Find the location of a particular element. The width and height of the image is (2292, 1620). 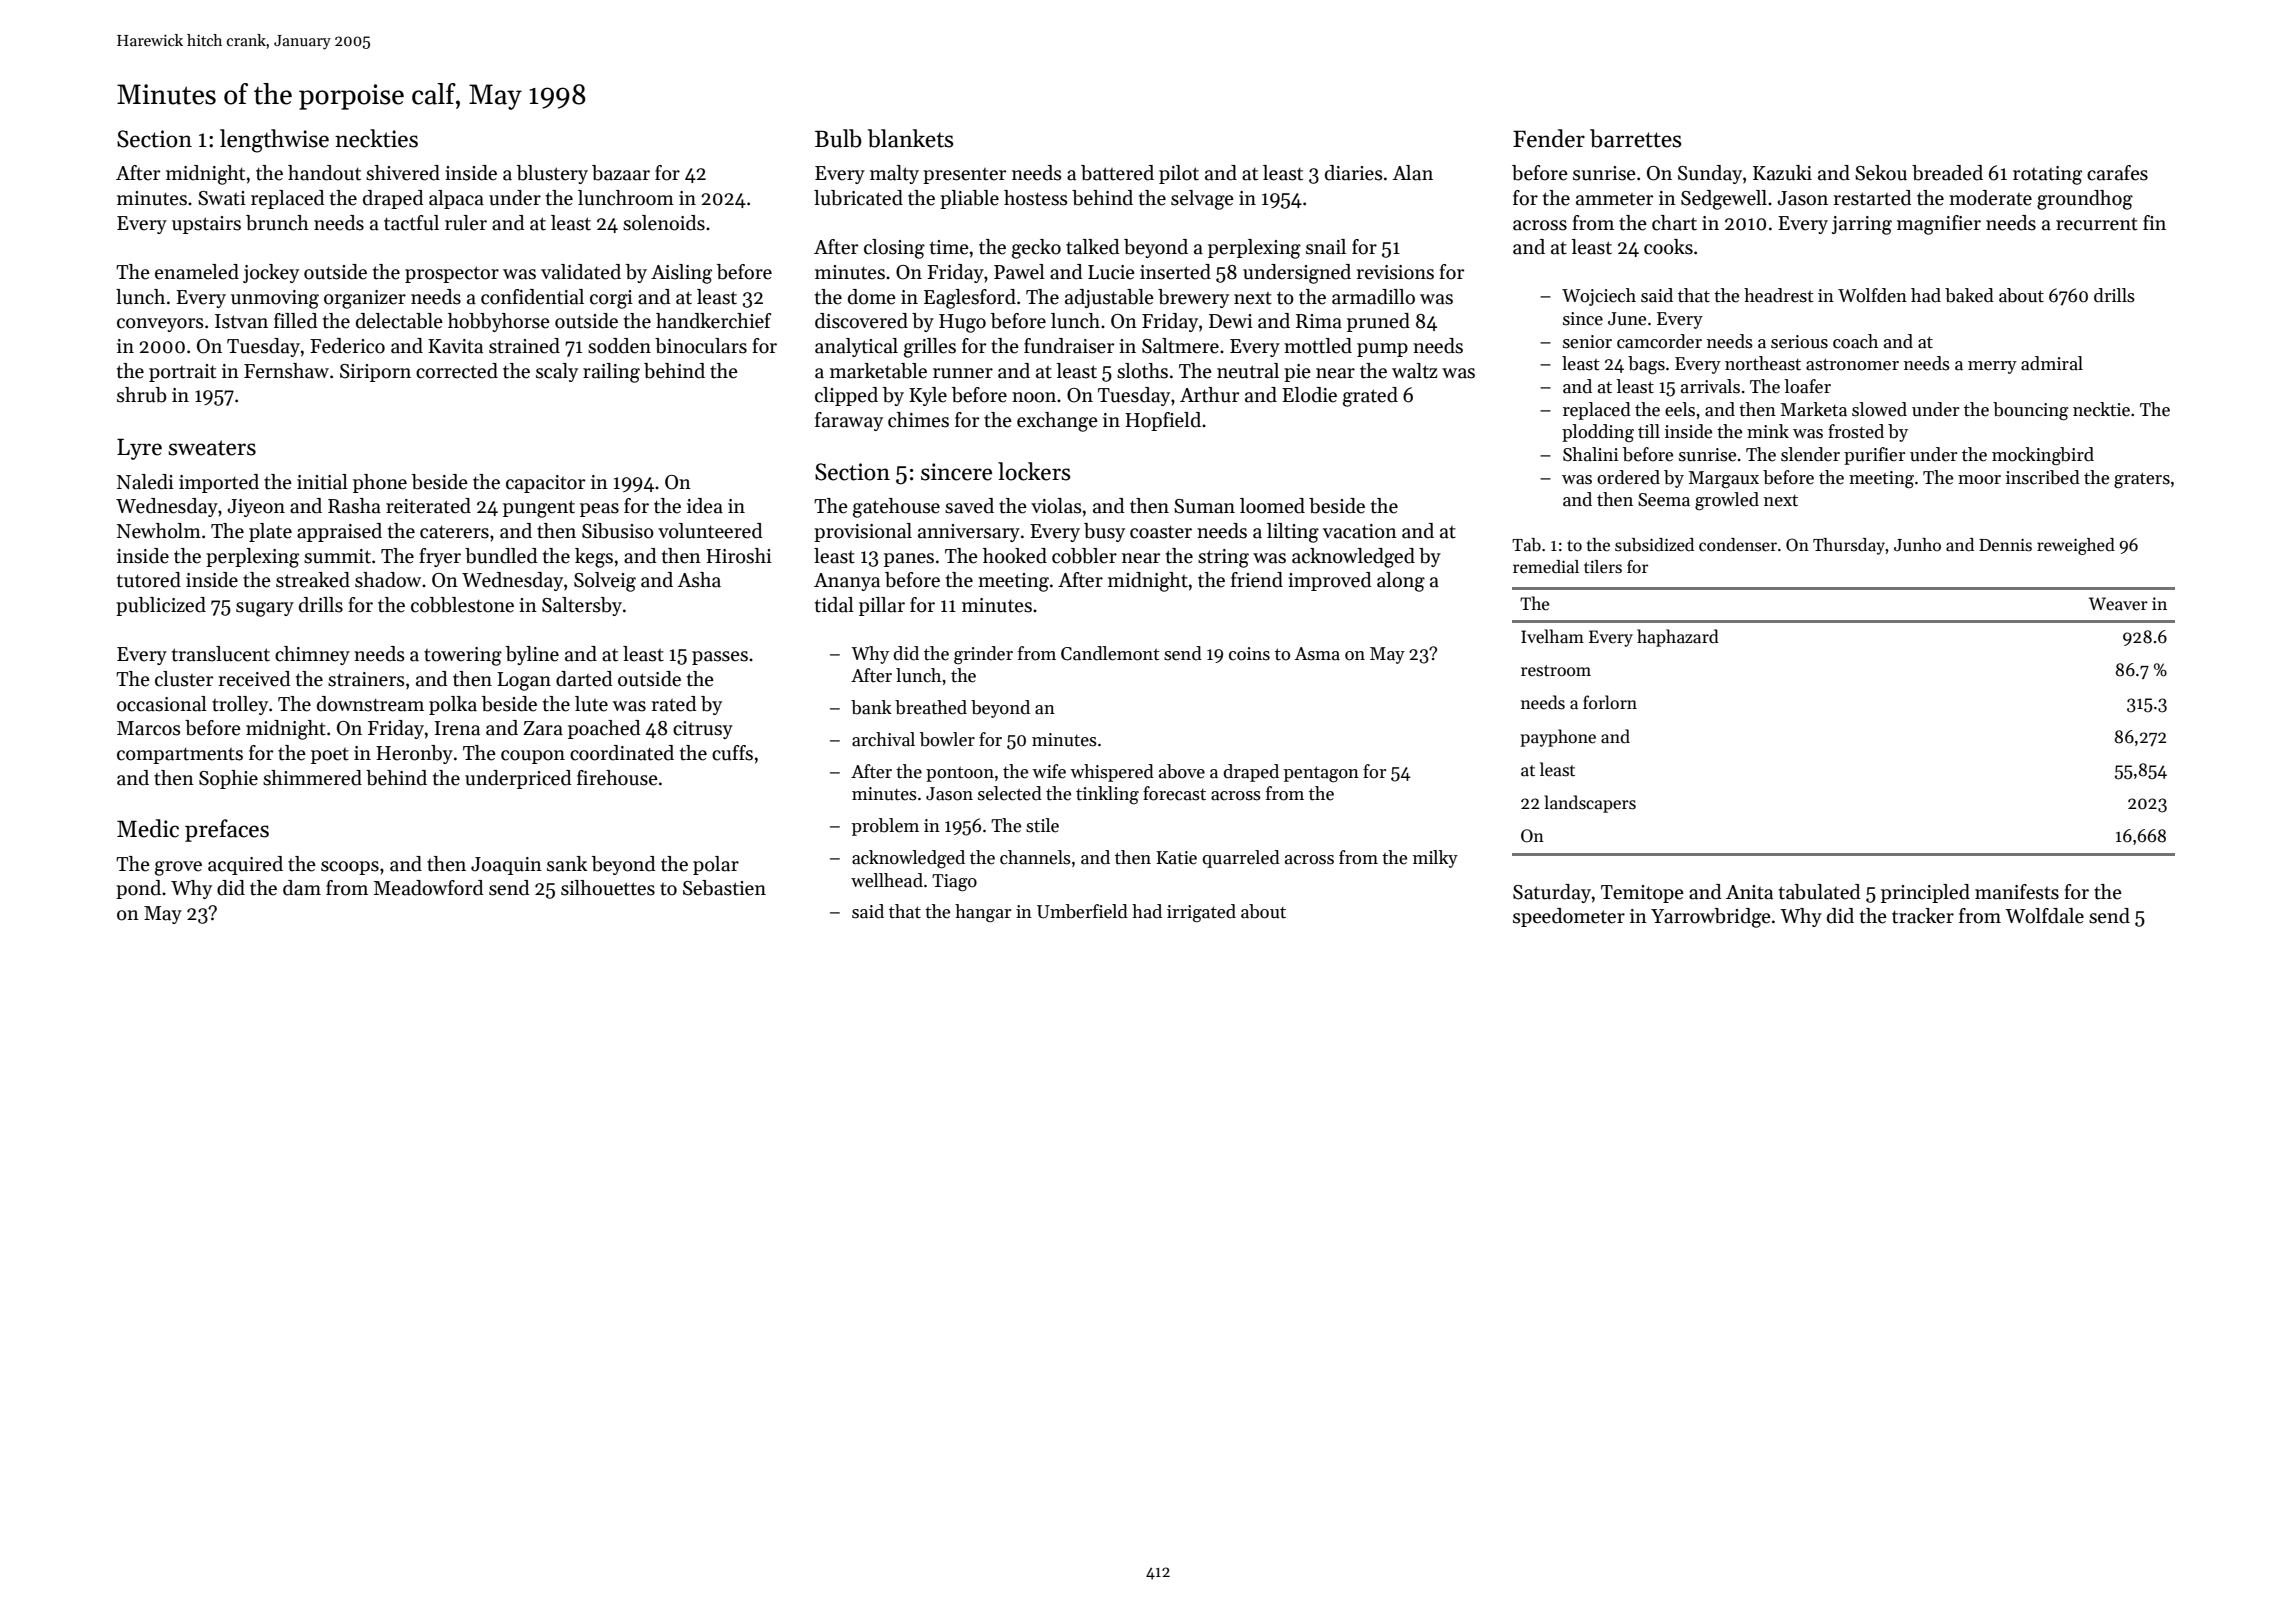

lengthwise is located at coordinates (274, 141).
